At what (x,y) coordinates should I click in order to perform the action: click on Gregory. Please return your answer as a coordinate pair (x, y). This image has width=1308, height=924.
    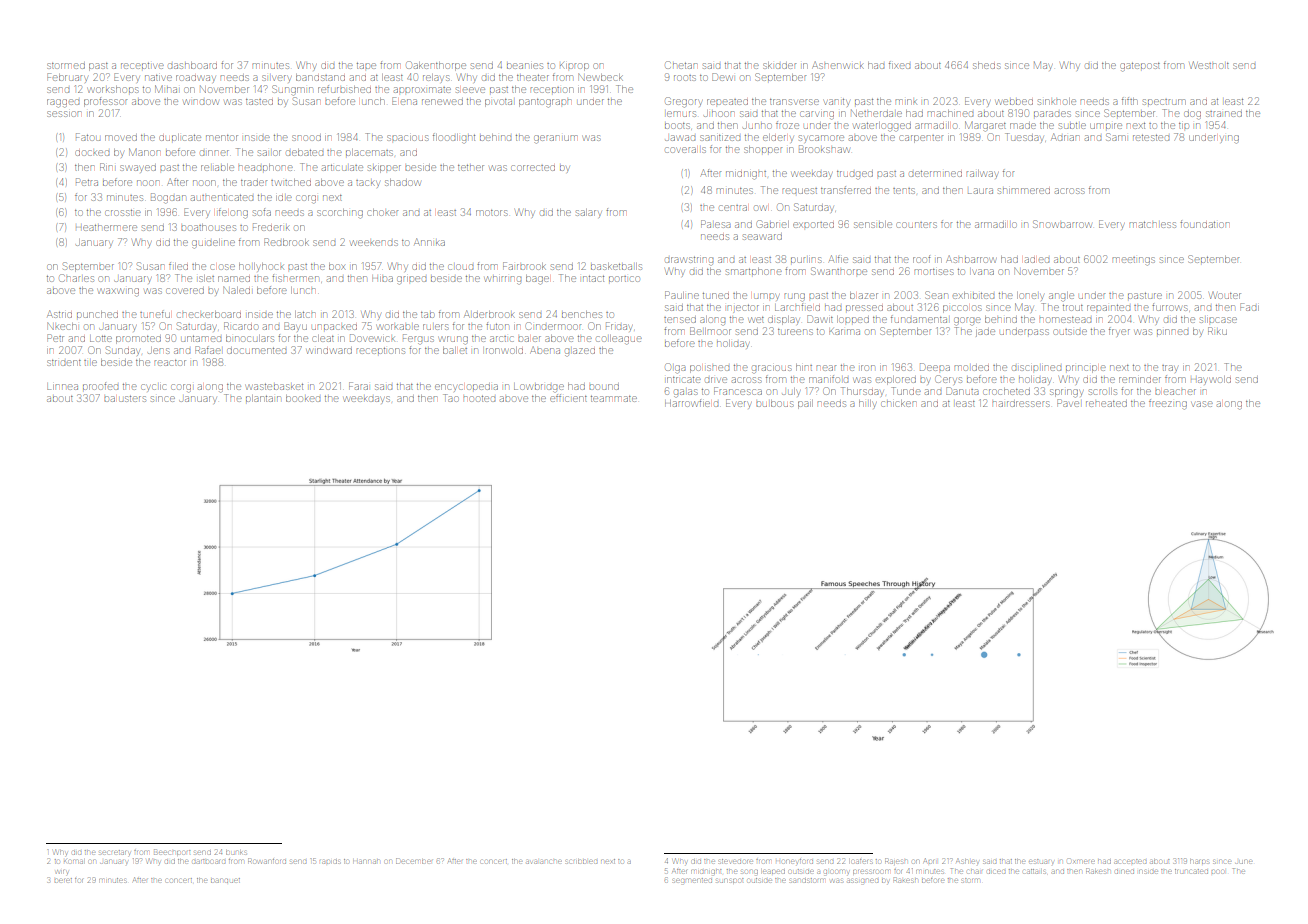
    Looking at the image, I should click on (683, 102).
